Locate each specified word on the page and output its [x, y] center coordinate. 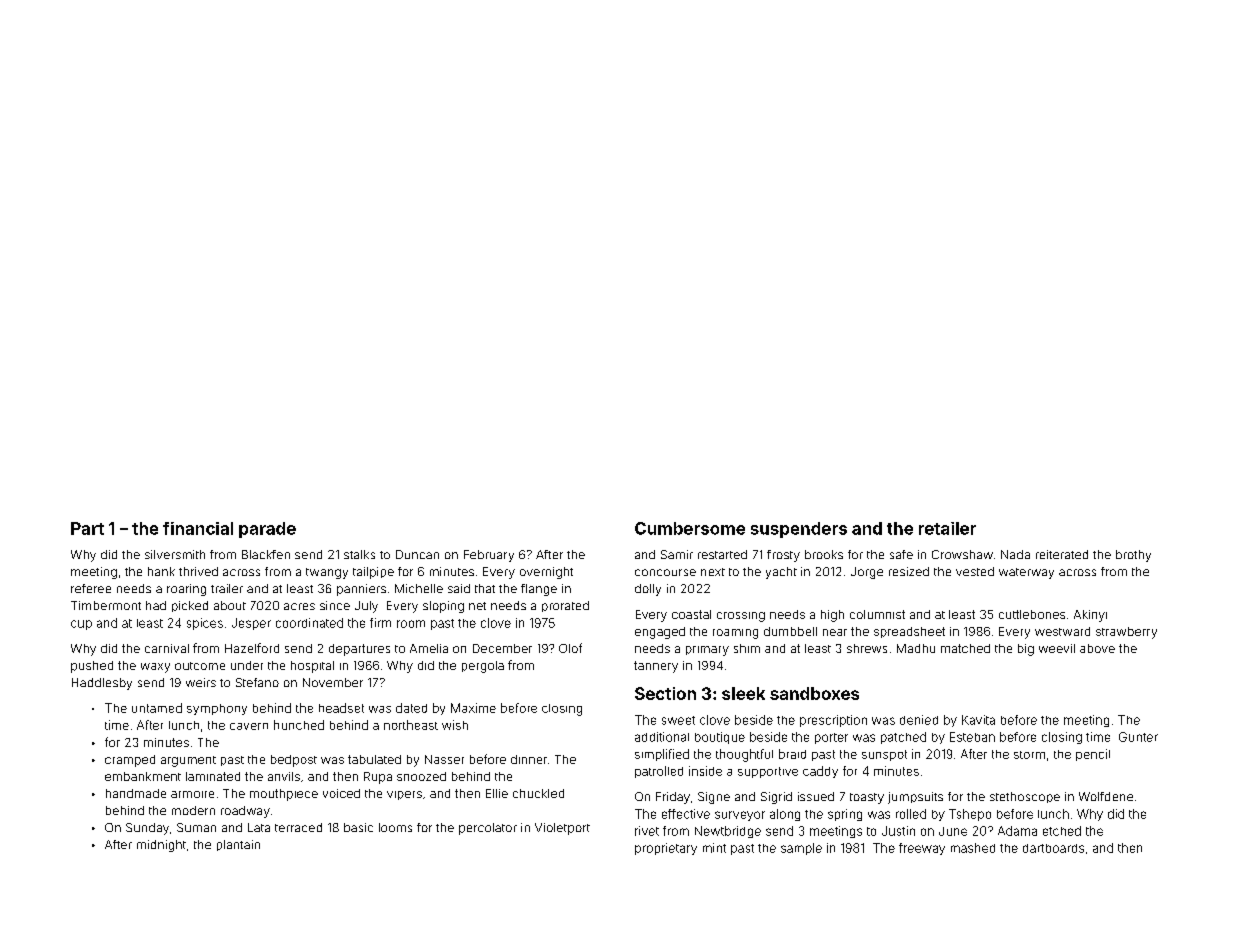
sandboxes [814, 693]
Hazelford [252, 648]
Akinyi [1090, 616]
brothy [1133, 556]
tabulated [374, 759]
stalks [359, 554]
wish [455, 725]
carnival [167, 648]
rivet [647, 831]
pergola [483, 667]
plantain [238, 845]
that [485, 588]
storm [1029, 755]
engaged [660, 633]
